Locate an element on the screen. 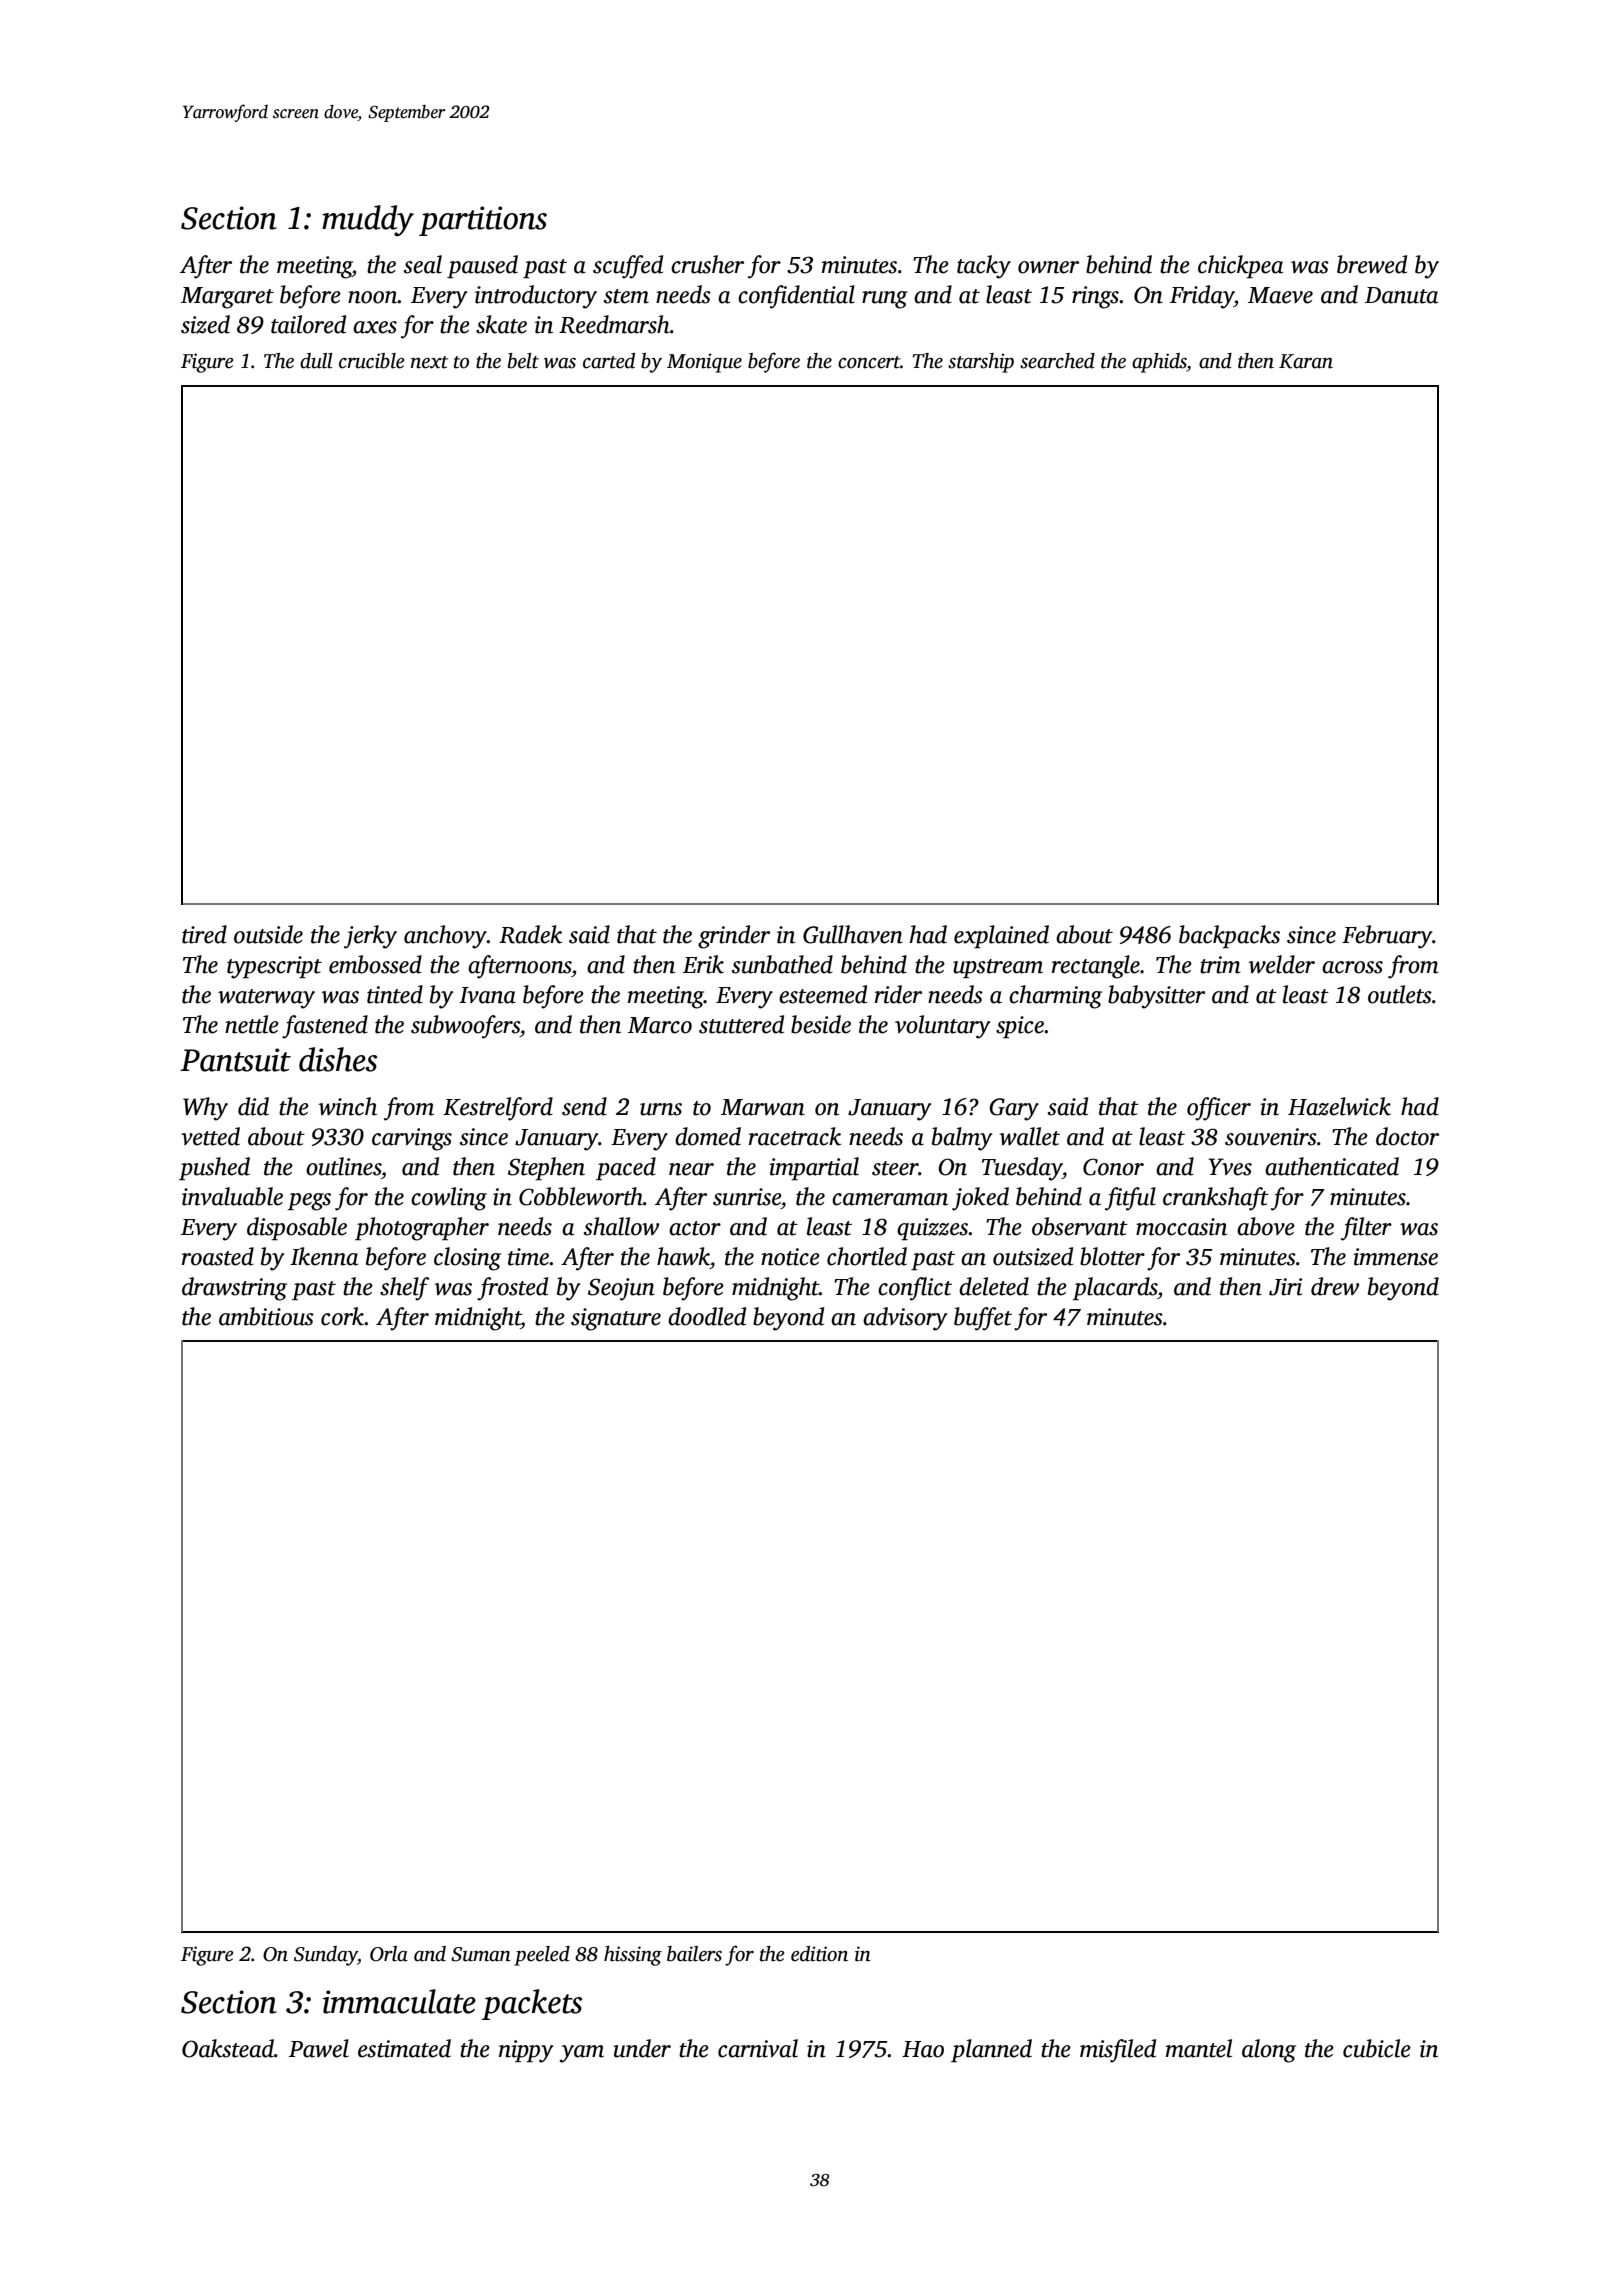 This screenshot has height=2292, width=1620. tired is located at coordinates (204, 934).
